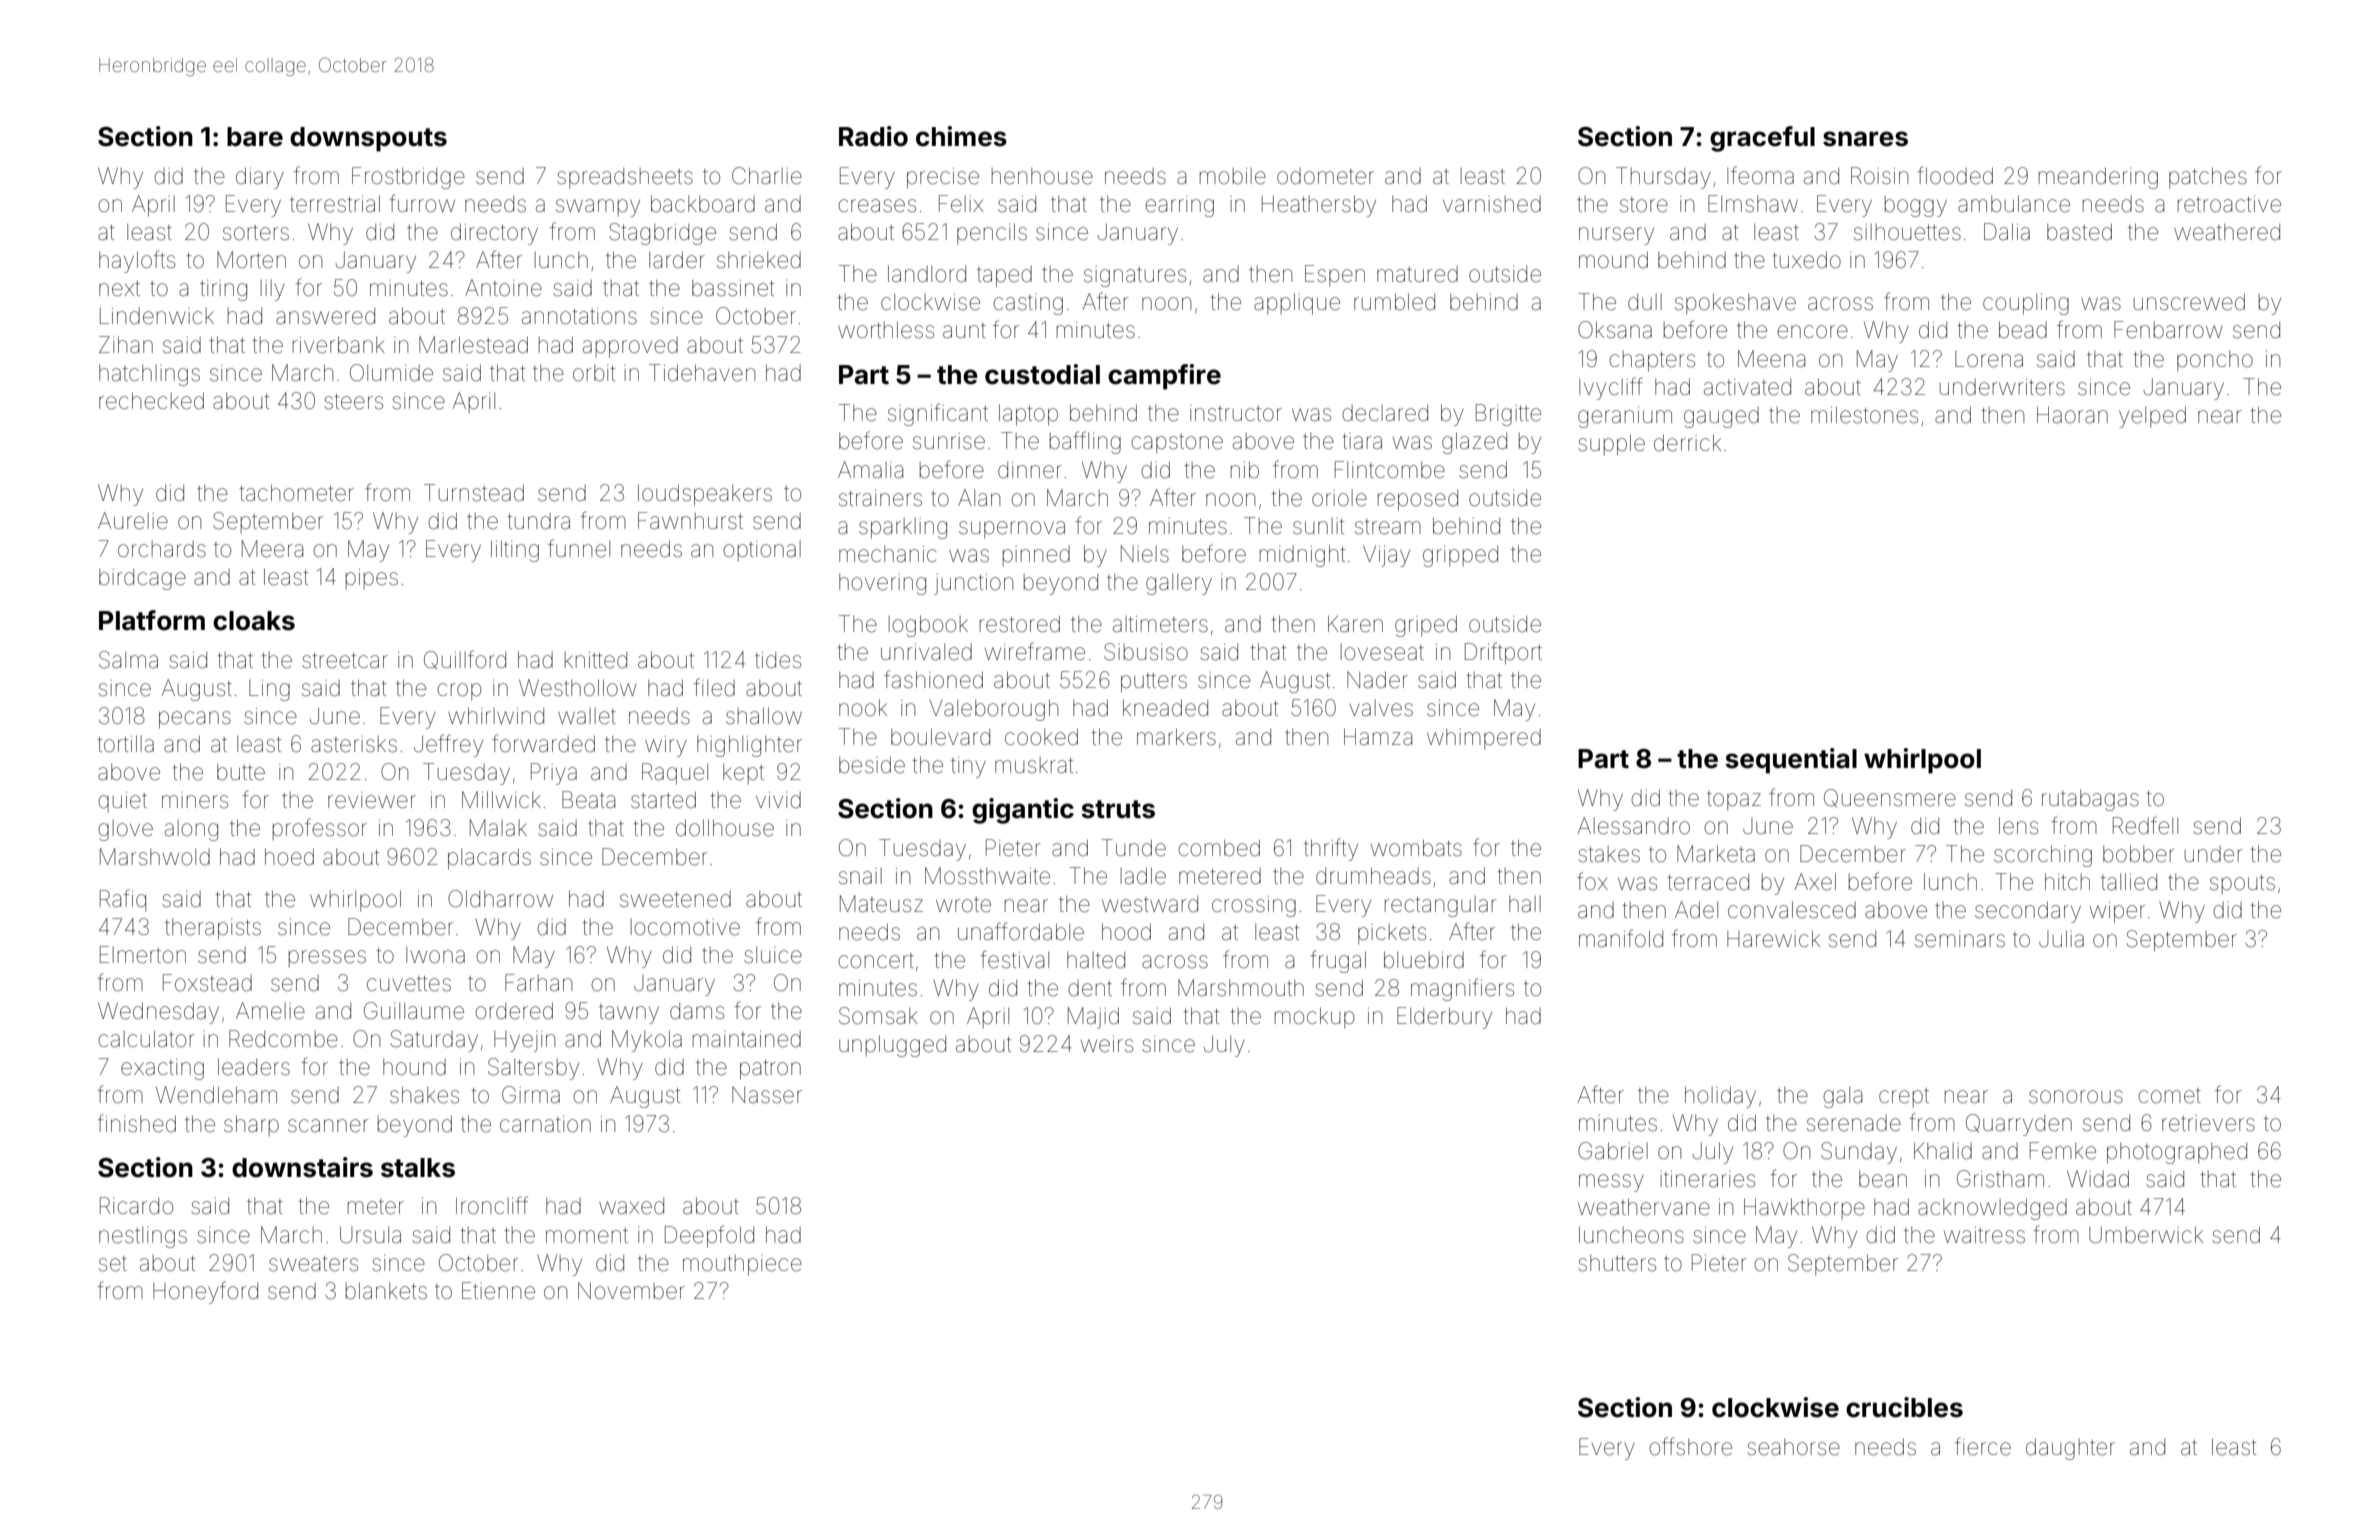 This screenshot has width=2380, height=1540. I want to click on festival, so click(1014, 959).
